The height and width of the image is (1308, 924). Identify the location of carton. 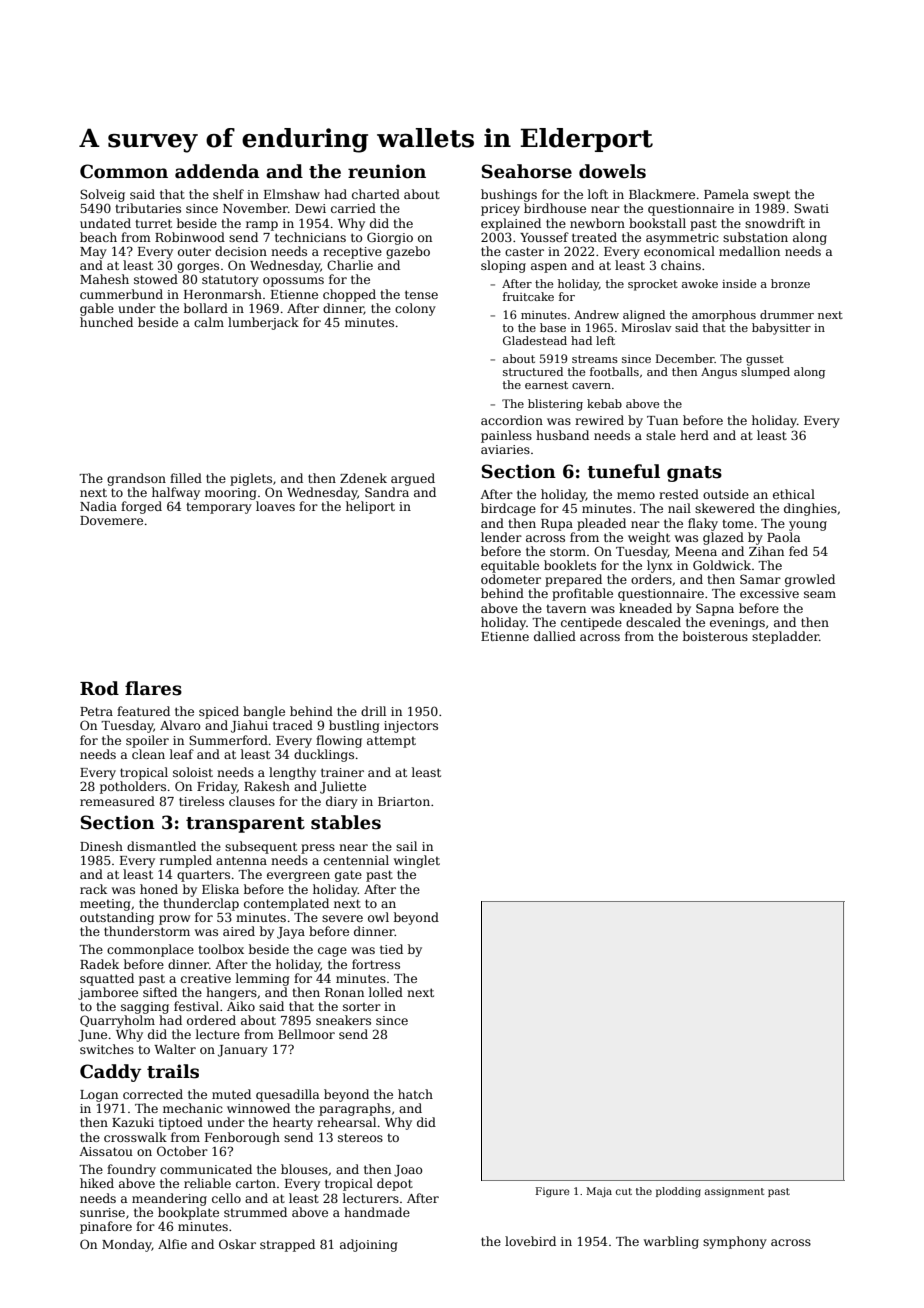
(256, 1183).
